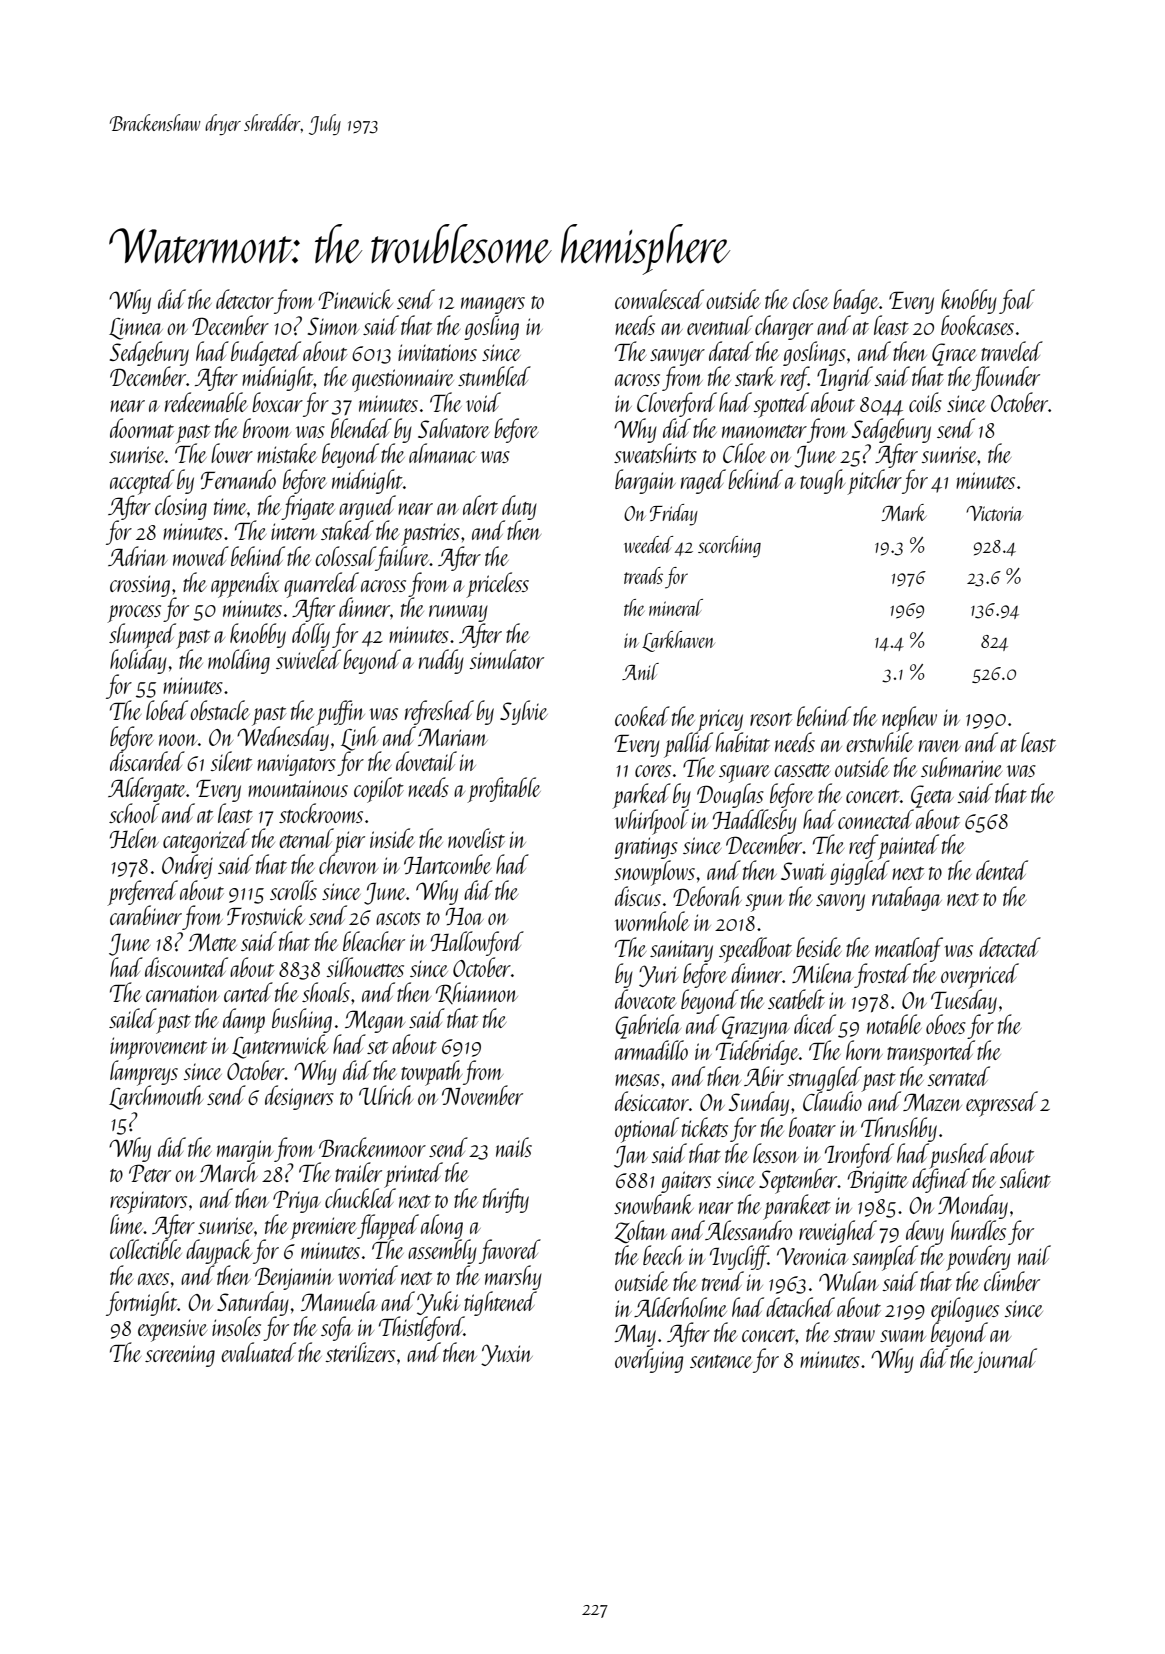  What do you see at coordinates (994, 513) in the document?
I see `Victoria` at bounding box center [994, 513].
